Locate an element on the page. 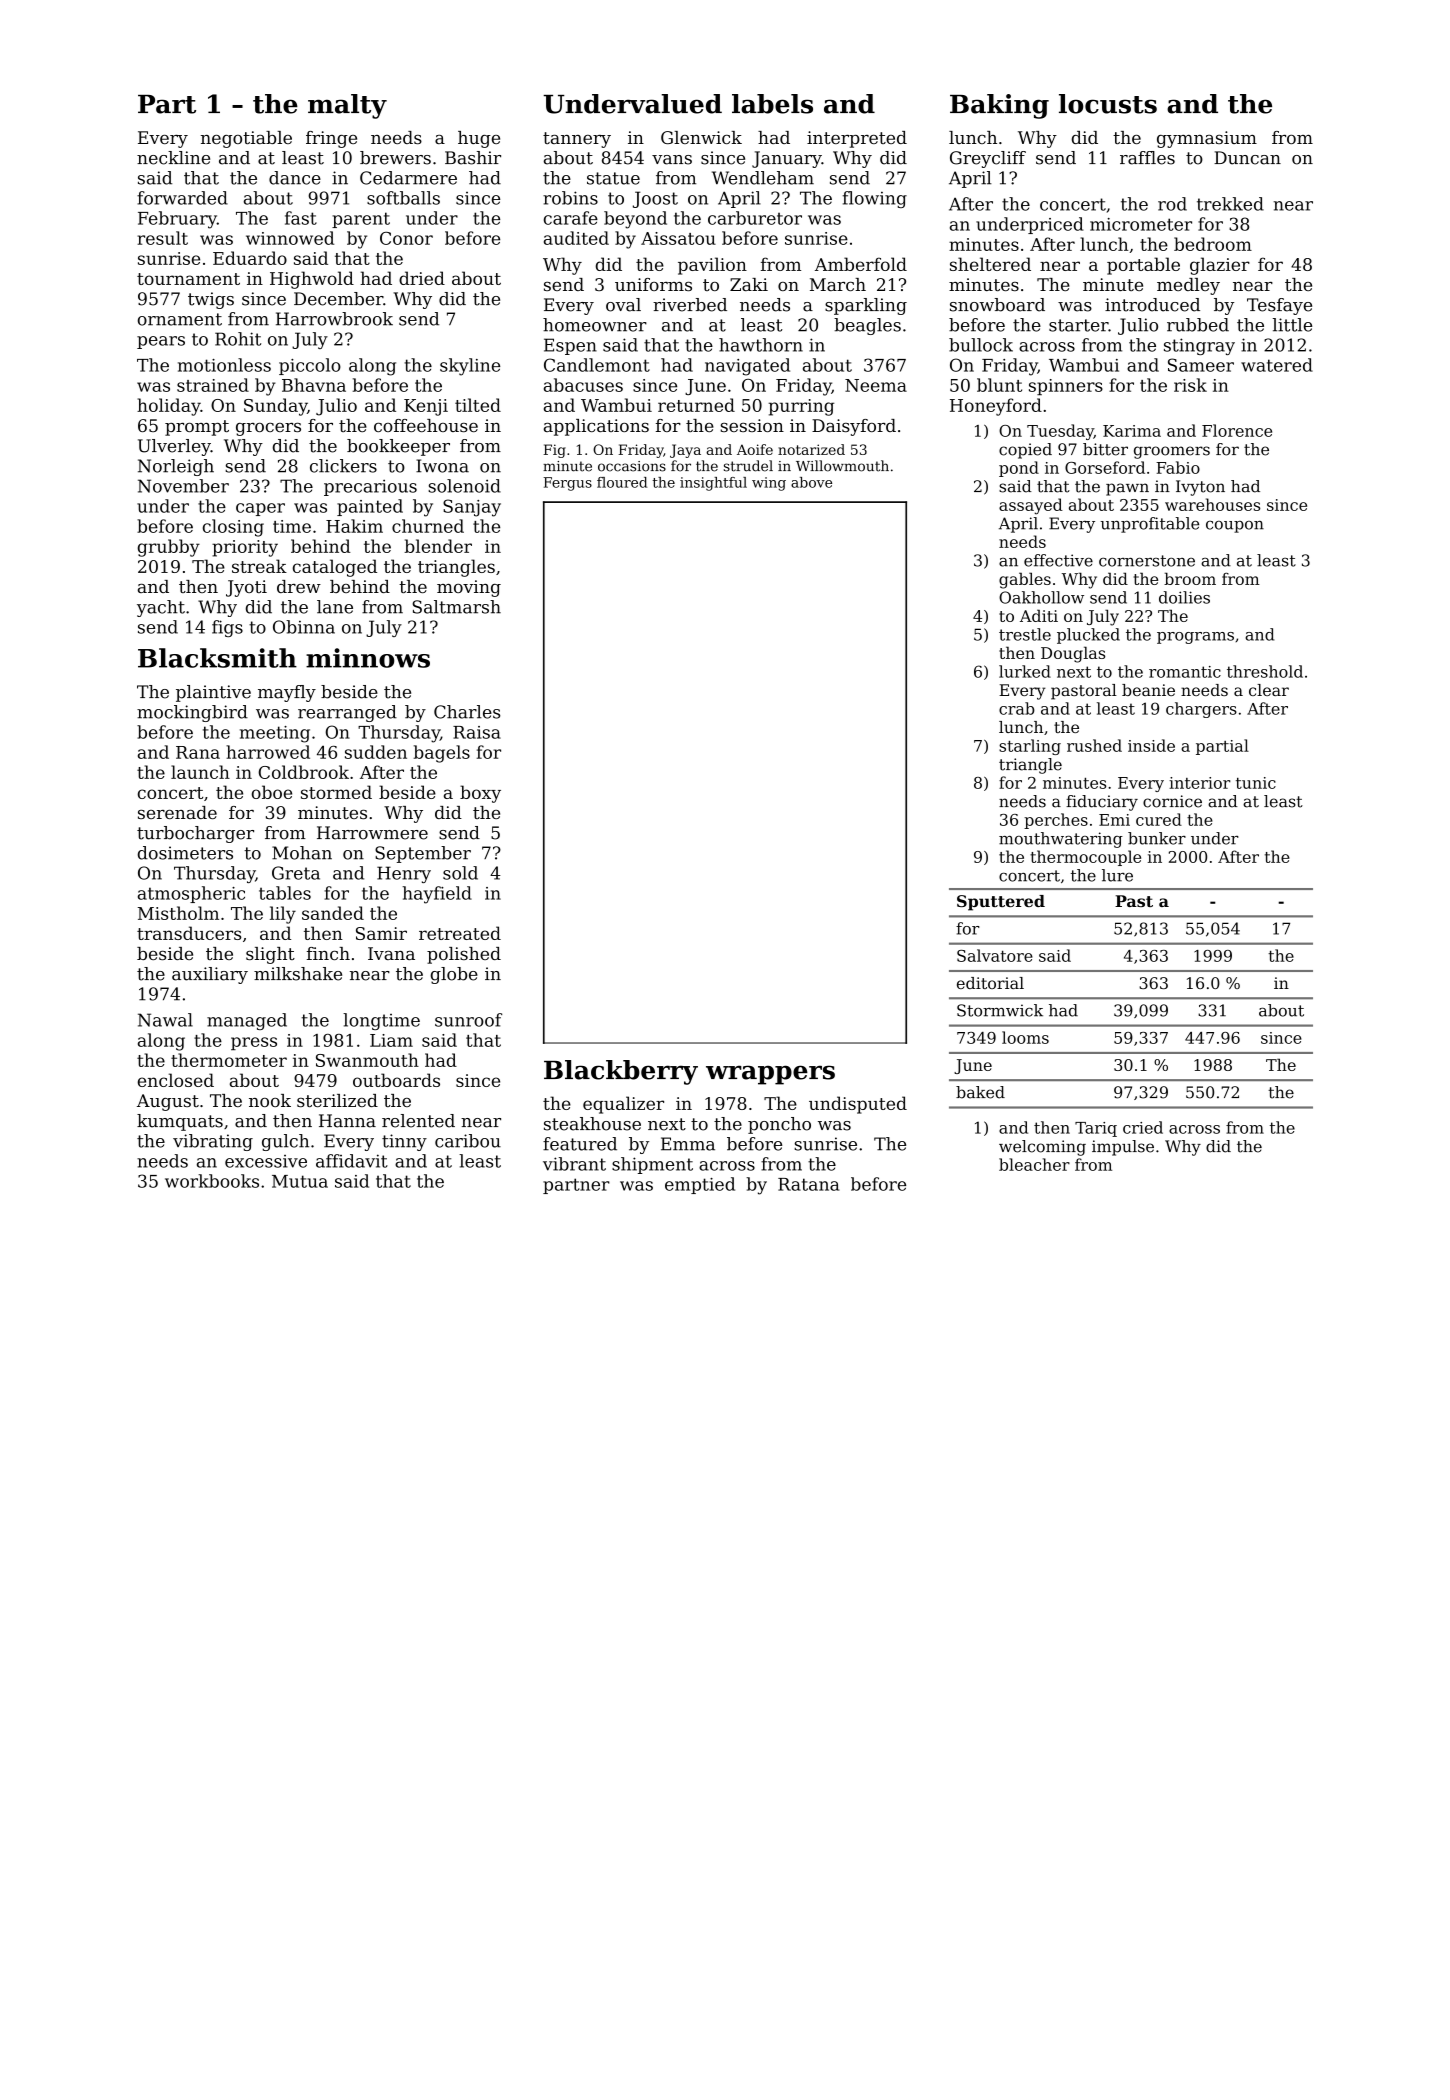 This page has height=2100, width=1450. bunker is located at coordinates (1157, 838).
